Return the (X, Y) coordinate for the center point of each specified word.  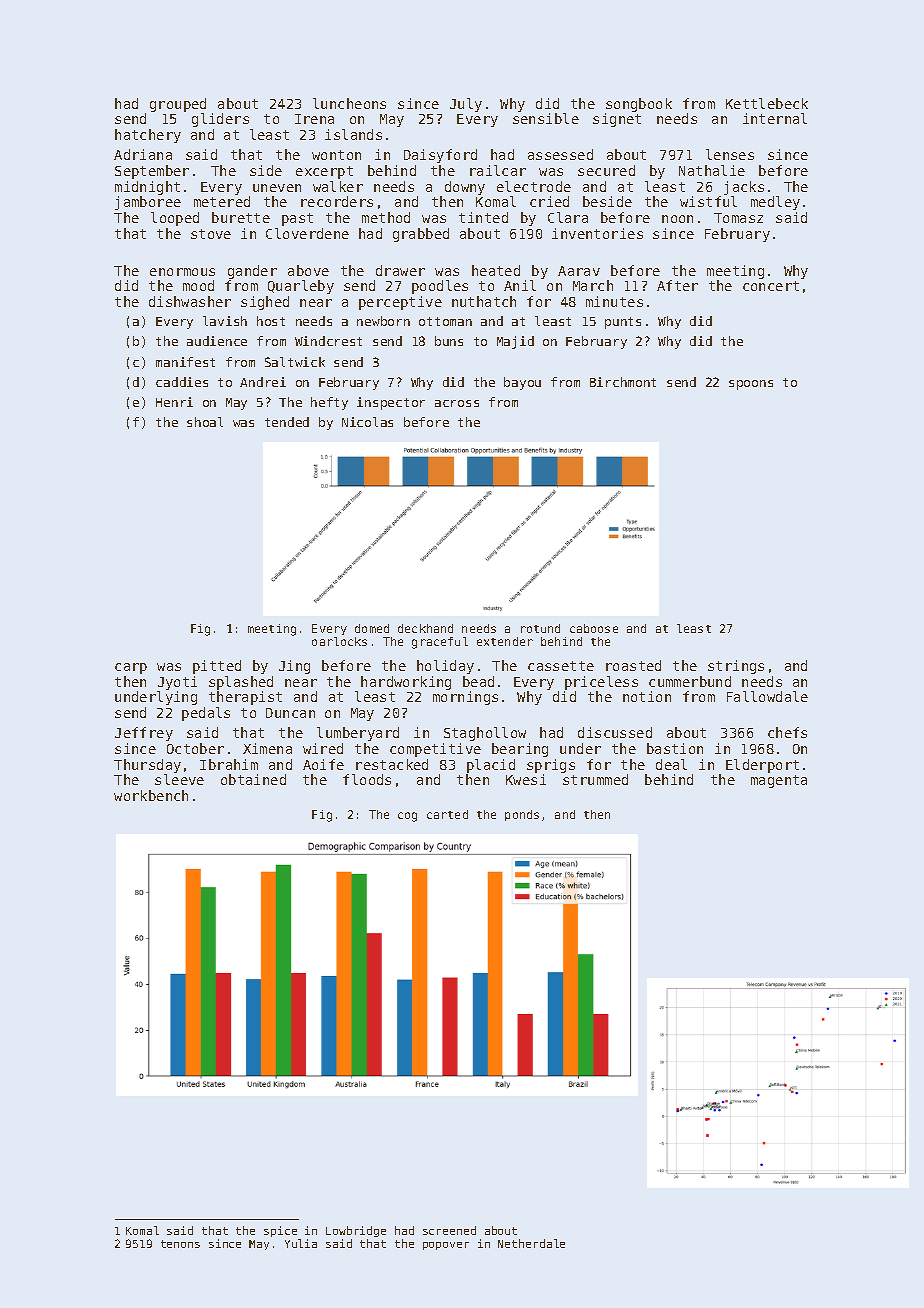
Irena (314, 119)
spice (280, 1231)
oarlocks (339, 641)
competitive (435, 750)
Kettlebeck (767, 103)
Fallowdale (767, 696)
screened (449, 1230)
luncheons (349, 103)
